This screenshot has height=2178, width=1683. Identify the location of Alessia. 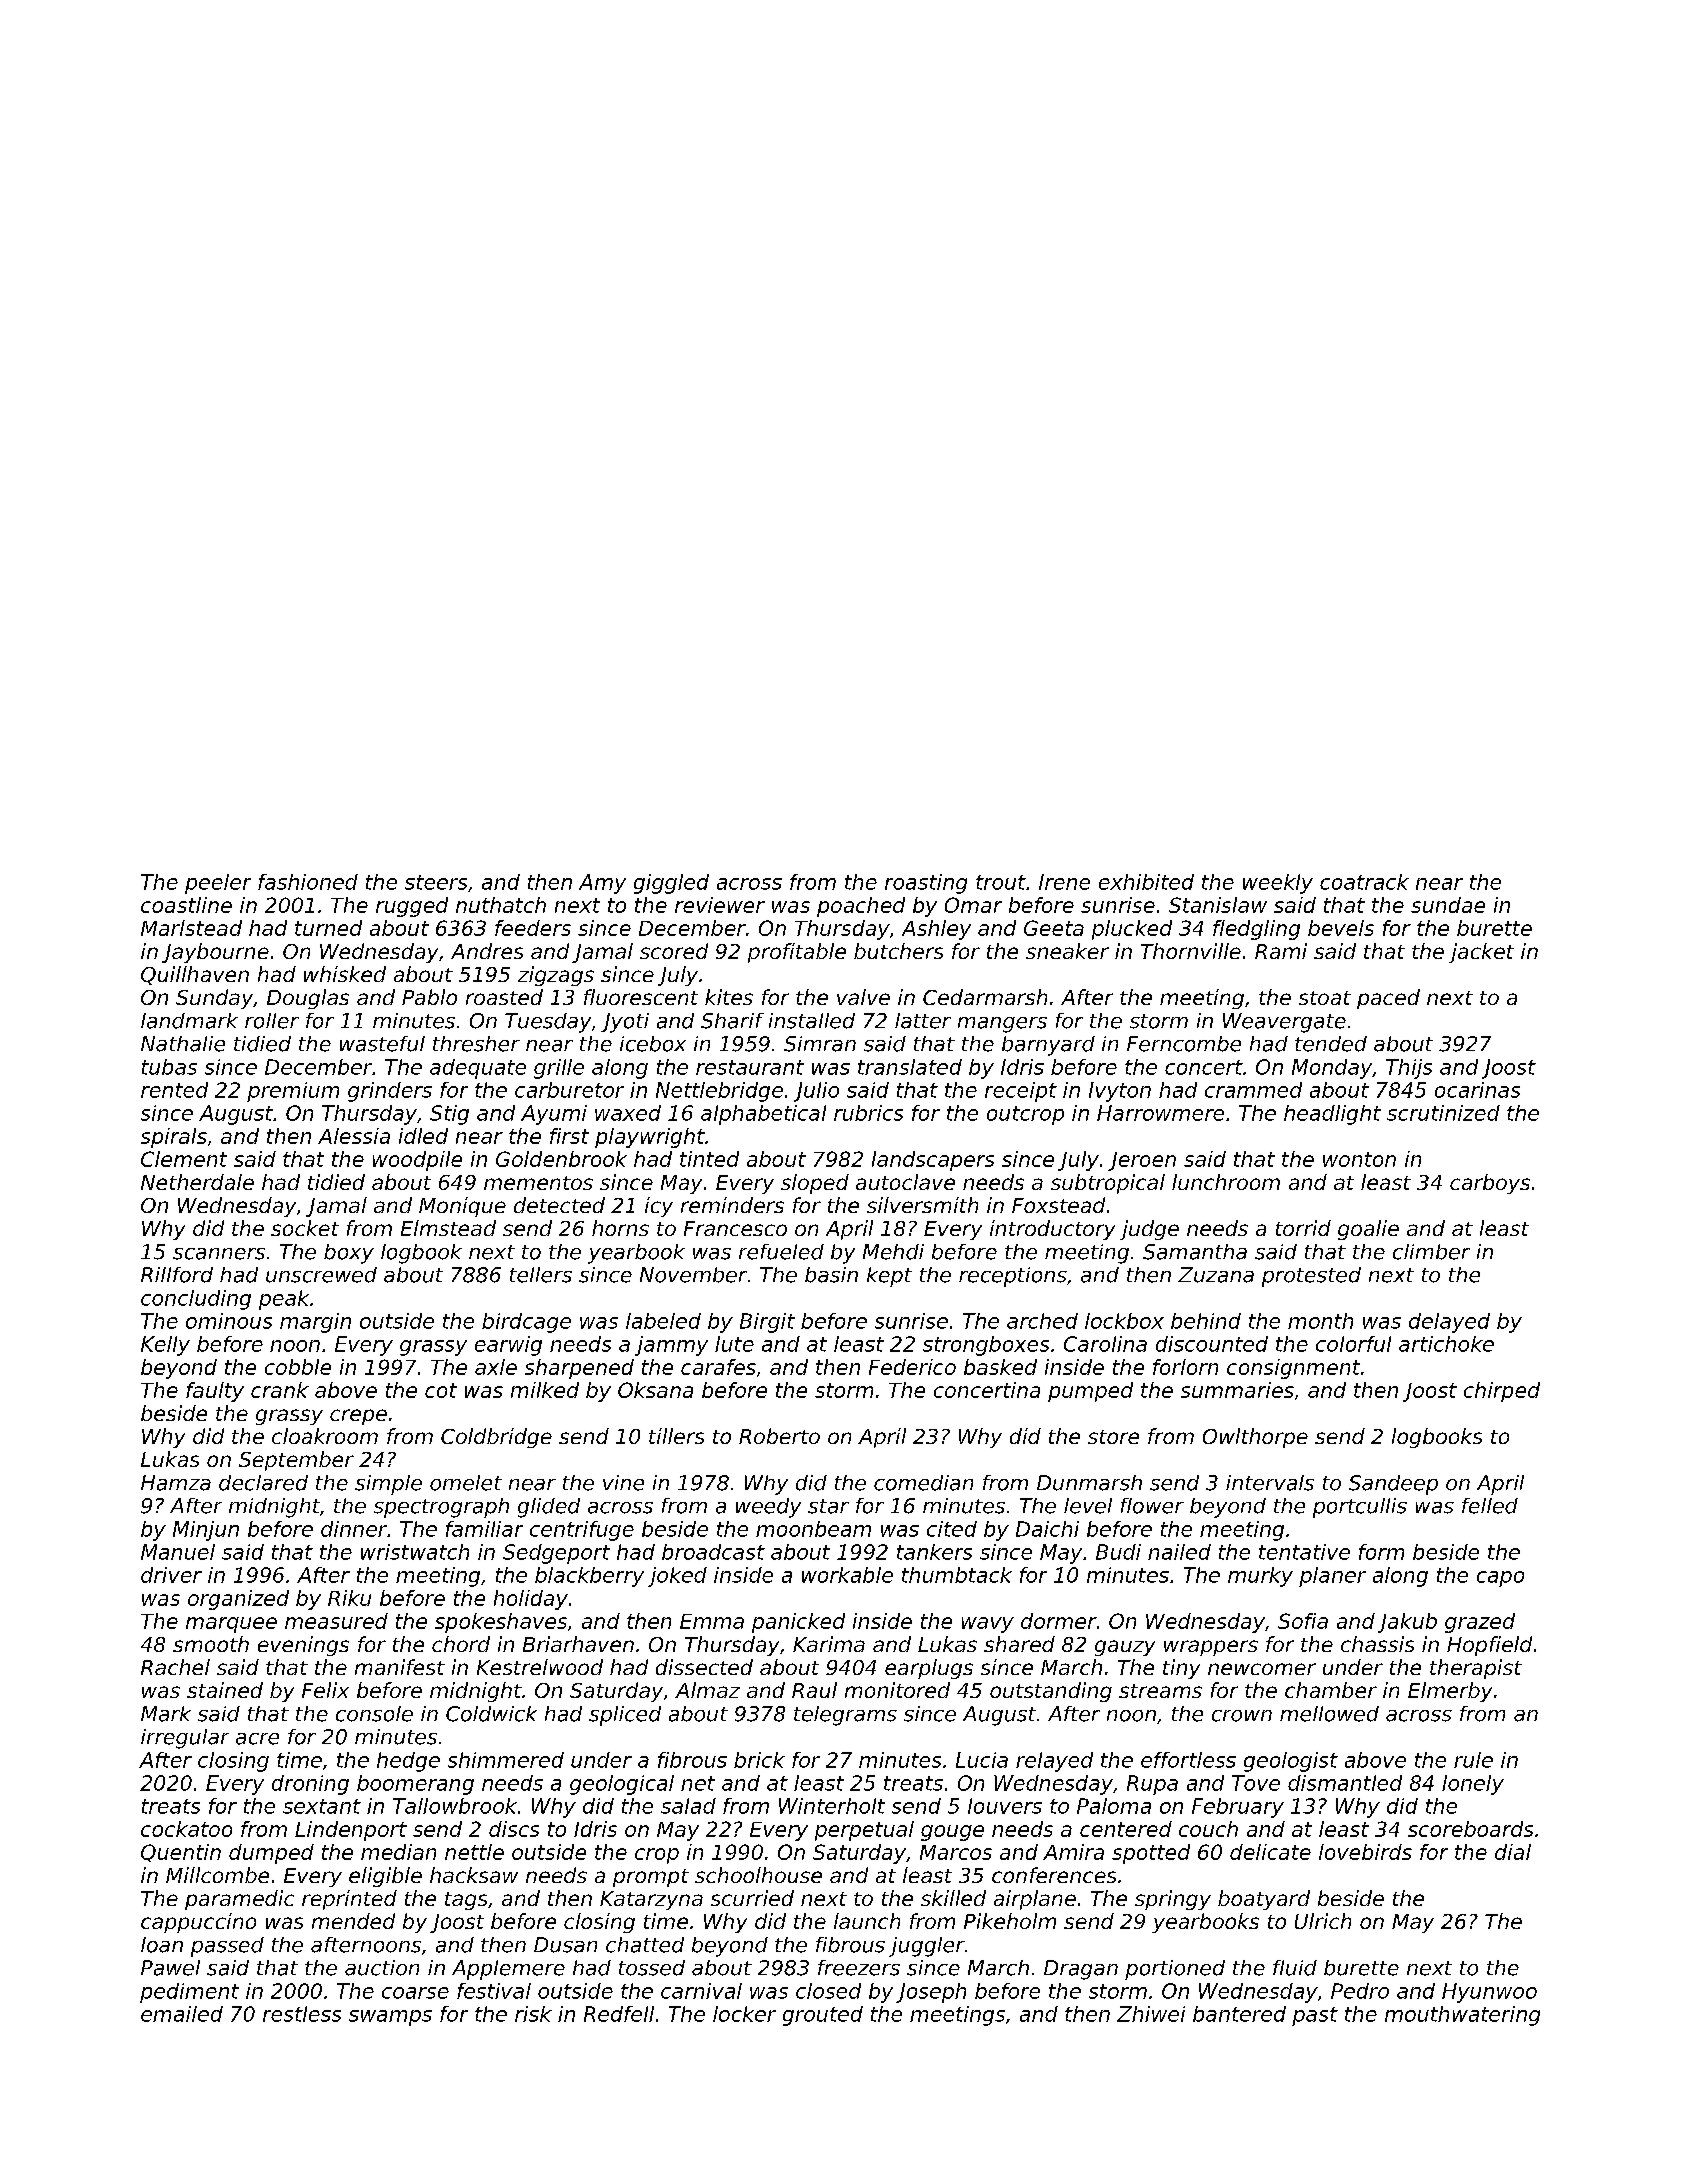
(354, 1136).
